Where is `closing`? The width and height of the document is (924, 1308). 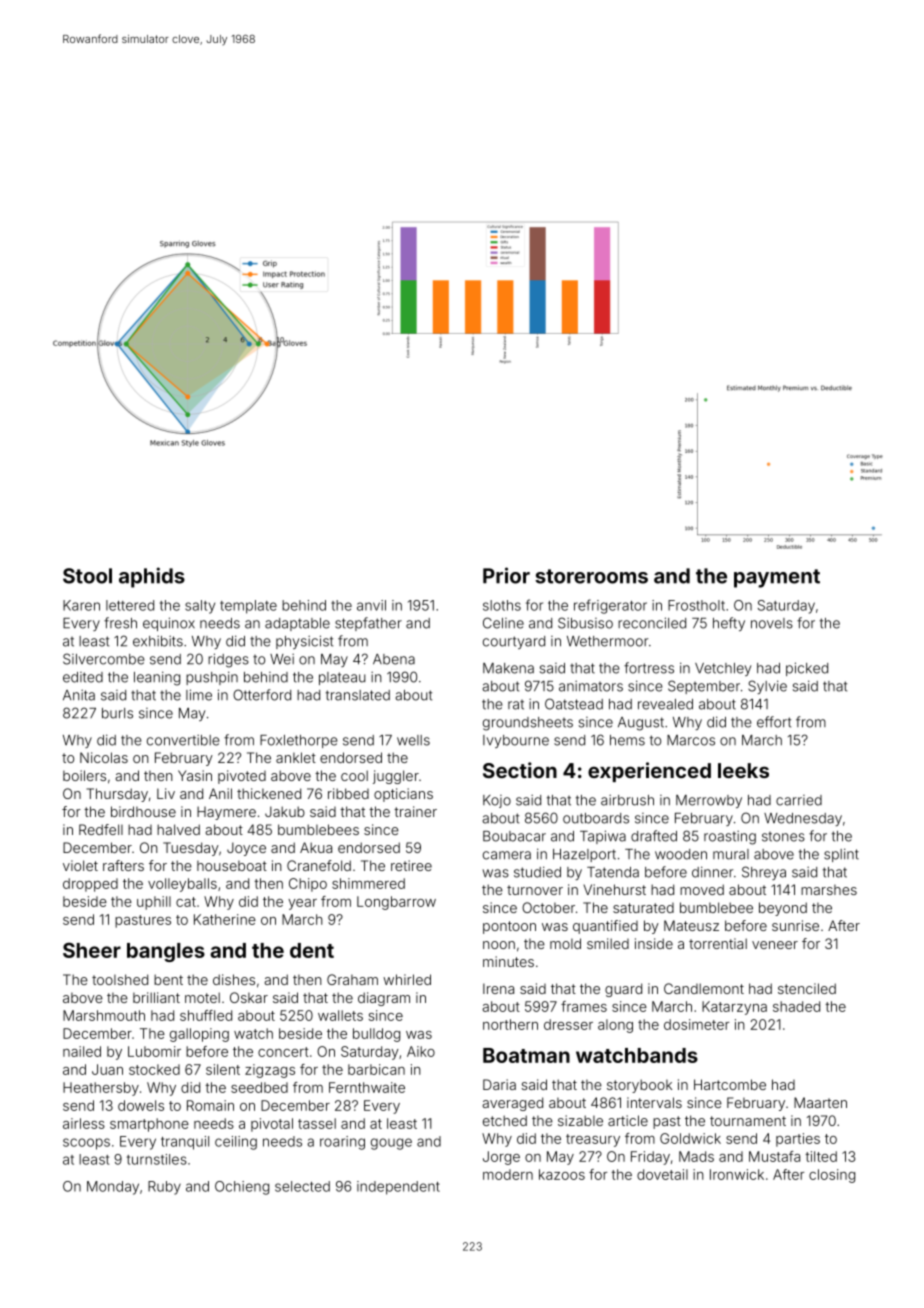
closing is located at coordinates (832, 1176).
